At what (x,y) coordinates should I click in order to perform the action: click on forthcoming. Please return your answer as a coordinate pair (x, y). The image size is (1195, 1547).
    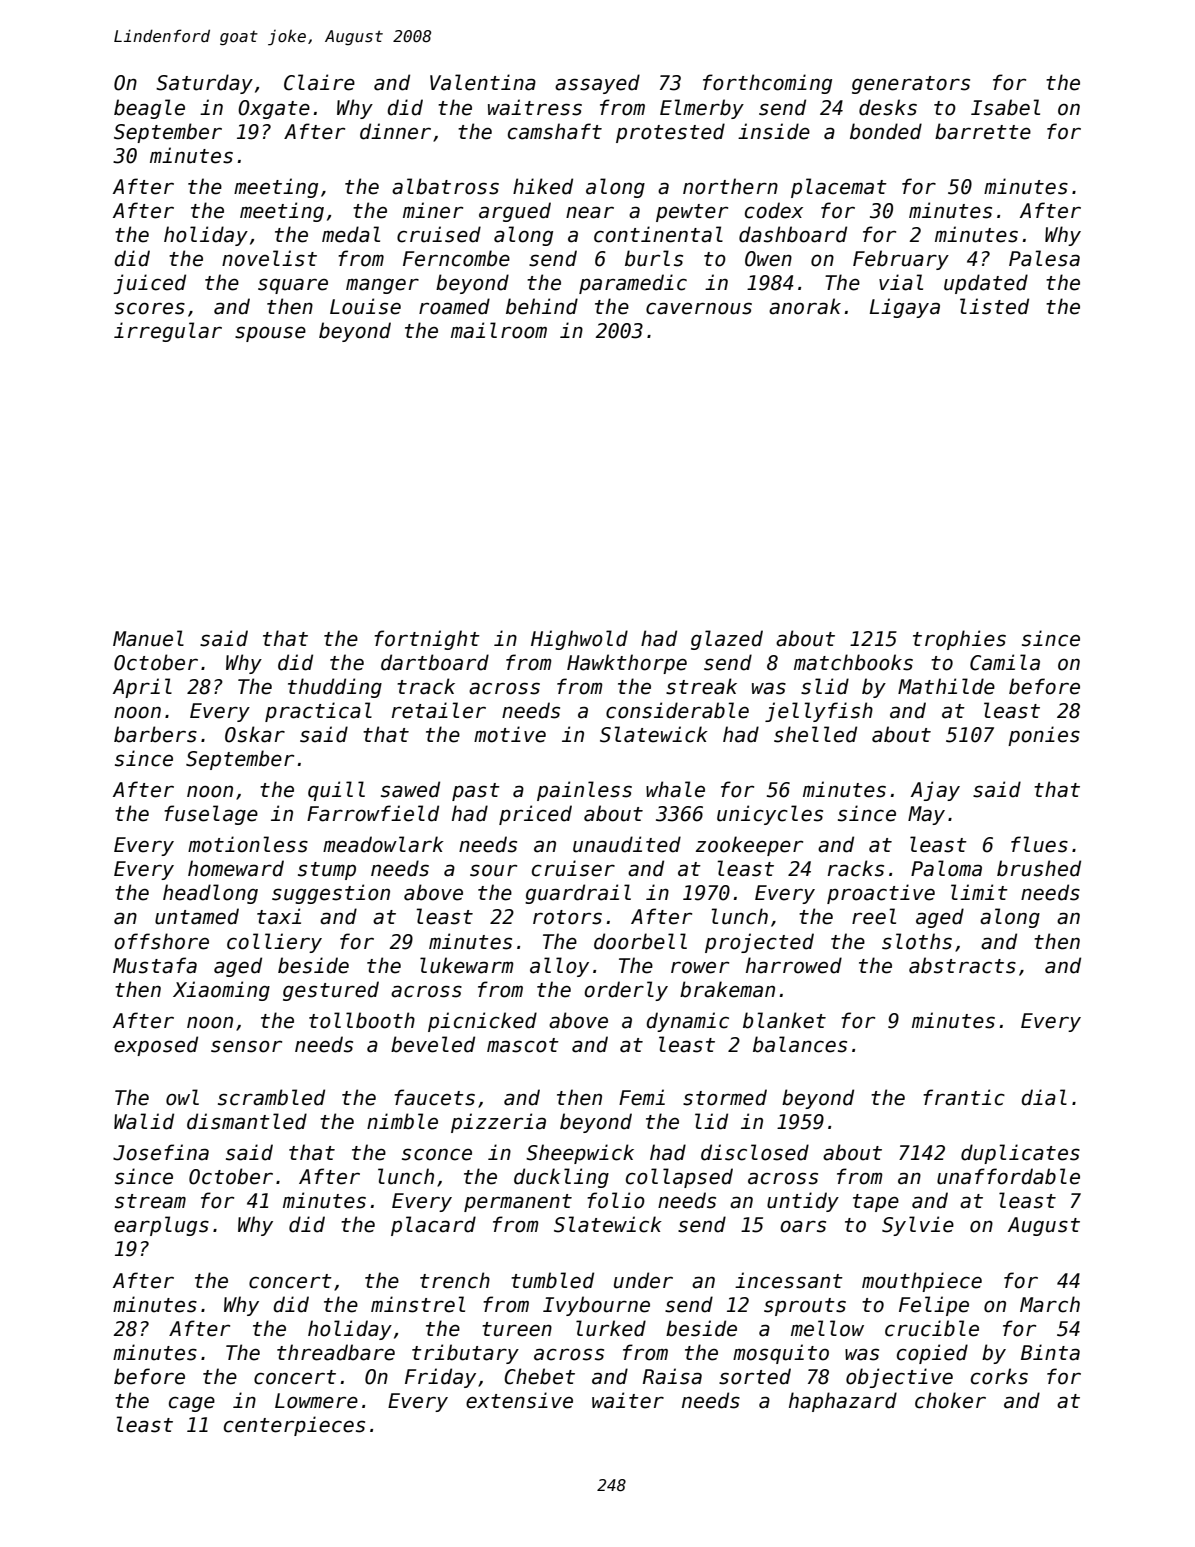
    Looking at the image, I should click on (767, 84).
